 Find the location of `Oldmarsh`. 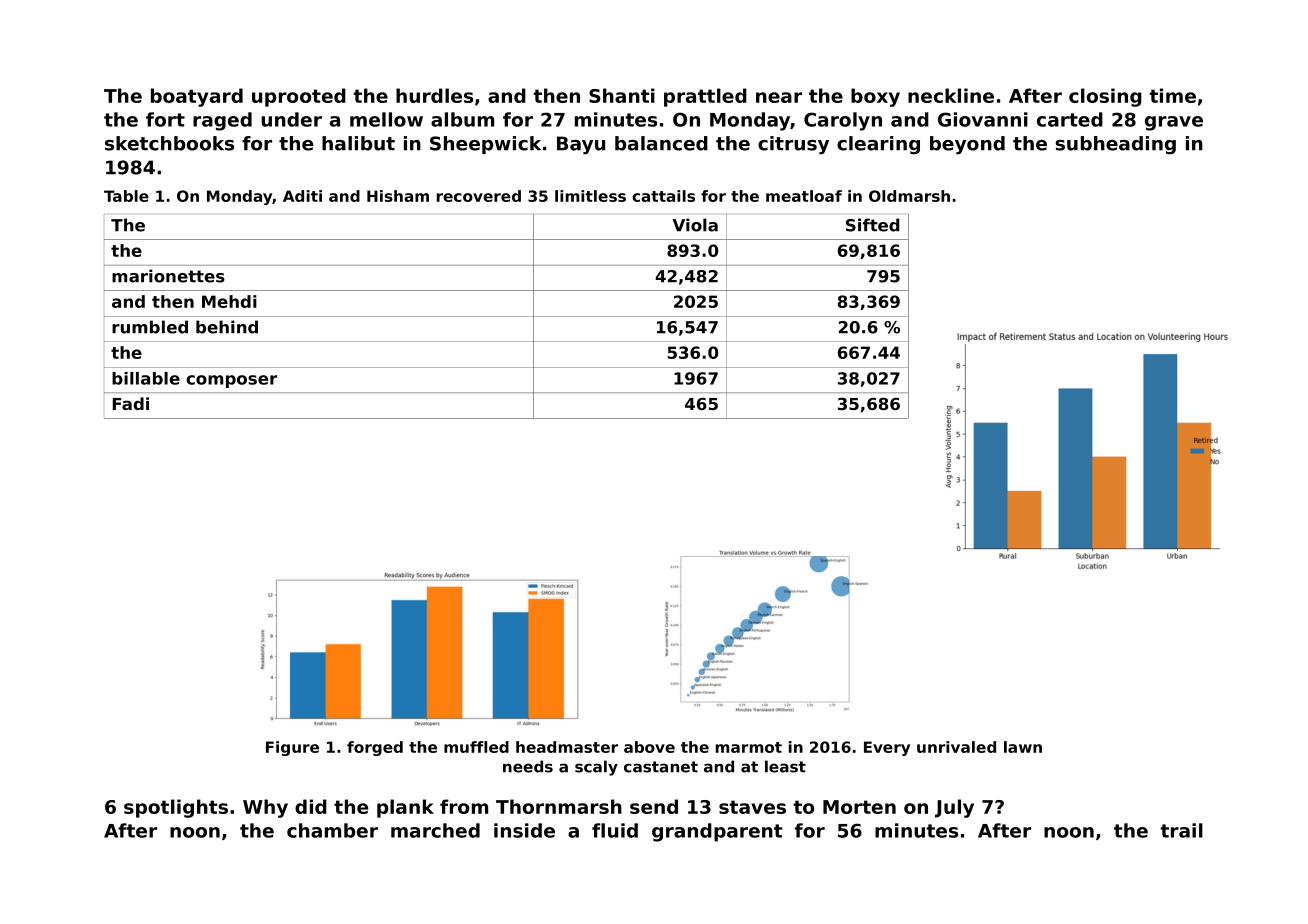

Oldmarsh is located at coordinates (909, 196).
